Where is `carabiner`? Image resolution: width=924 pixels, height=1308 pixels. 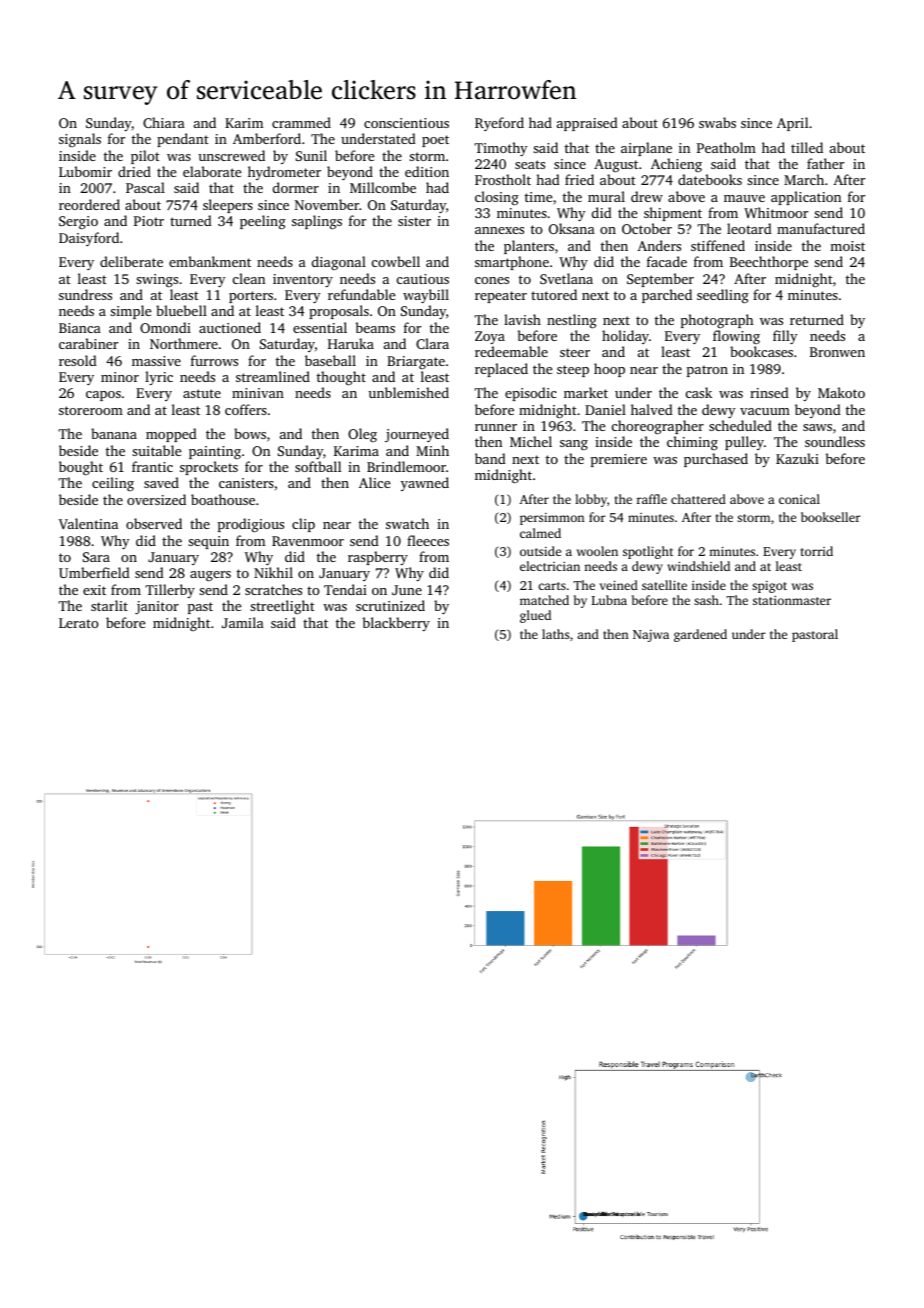 carabiner is located at coordinates (88, 343).
